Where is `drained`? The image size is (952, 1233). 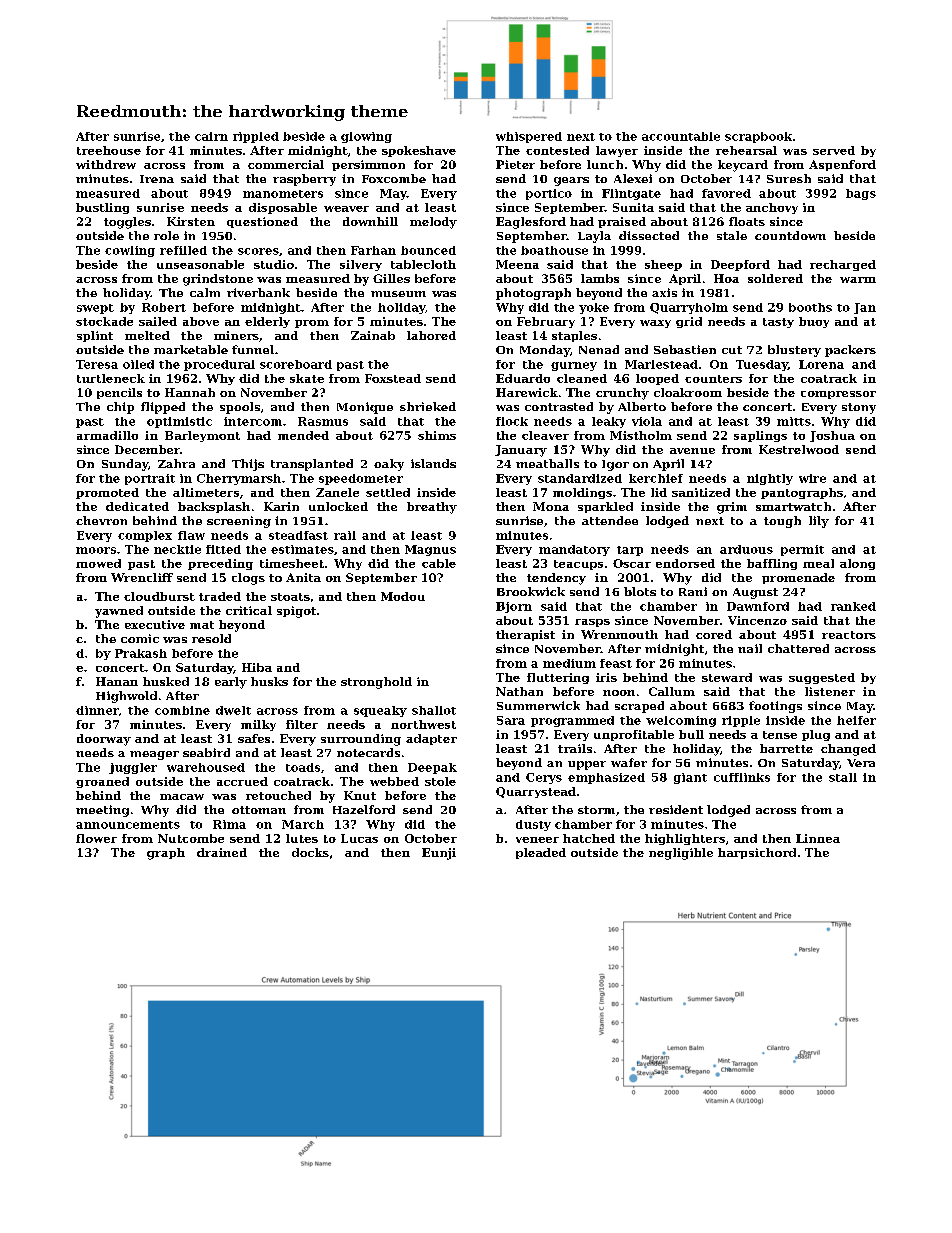 drained is located at coordinates (222, 852).
